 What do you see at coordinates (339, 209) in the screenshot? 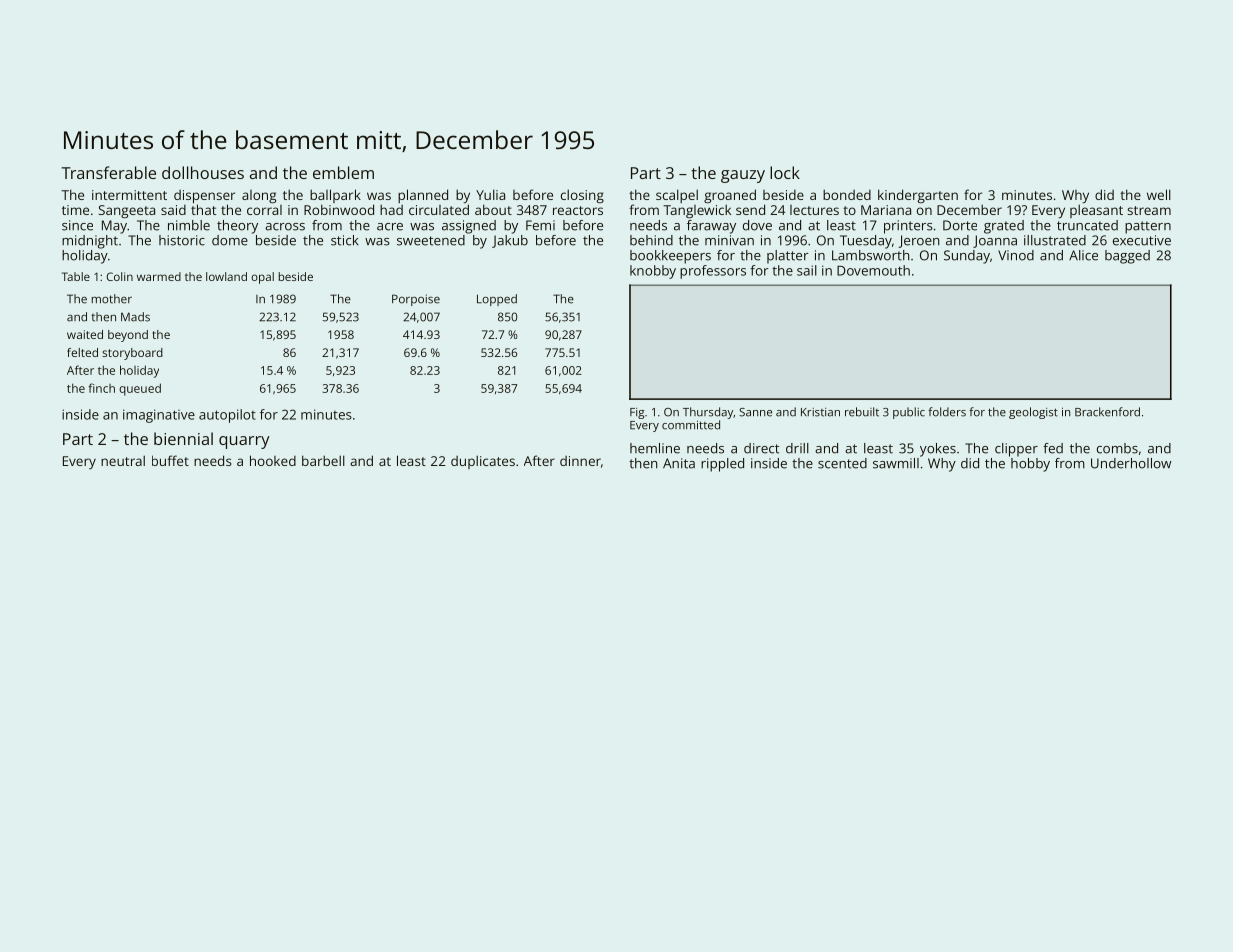
I see `Robinwood` at bounding box center [339, 209].
